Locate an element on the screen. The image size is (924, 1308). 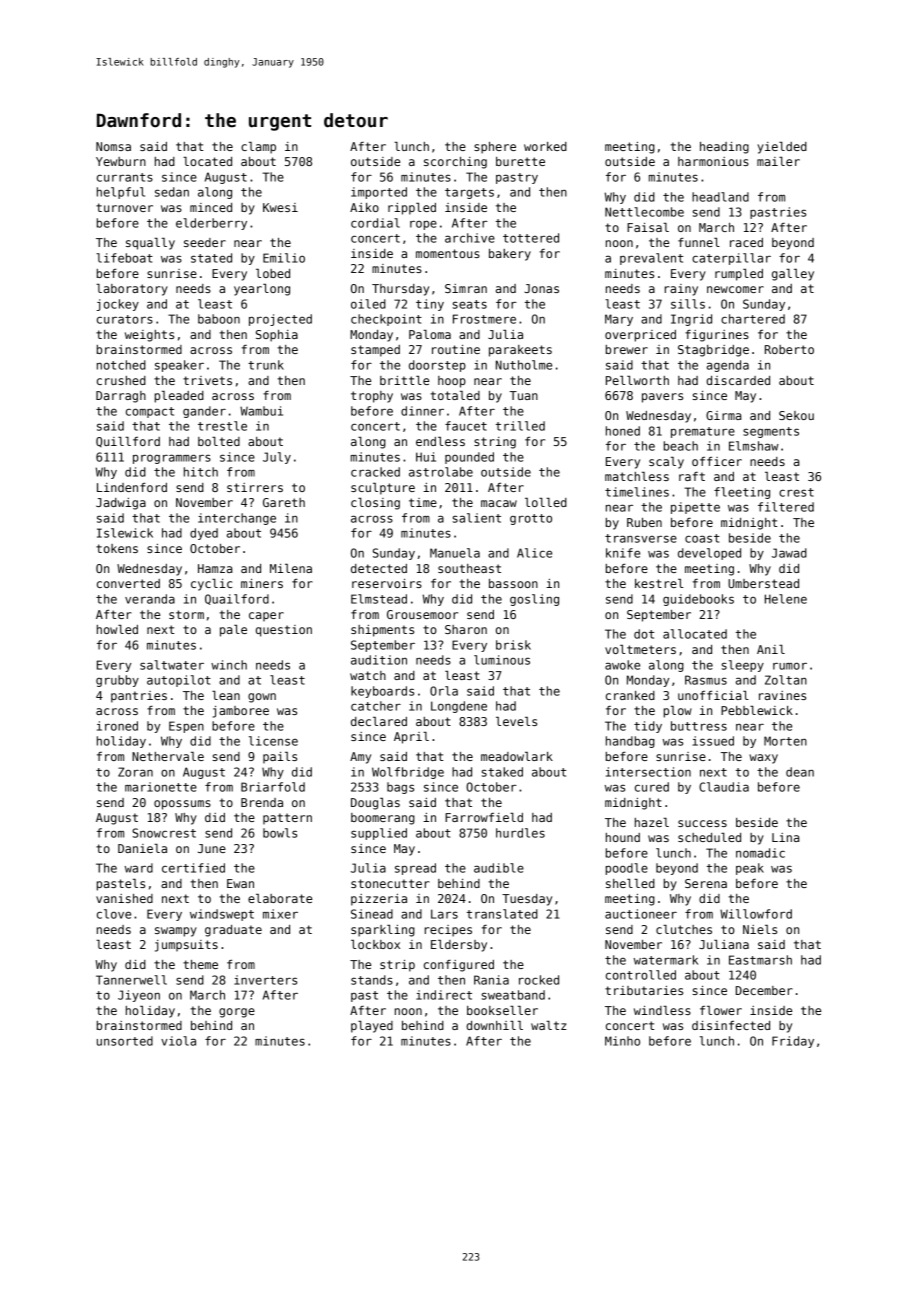
Niels is located at coordinates (760, 929).
